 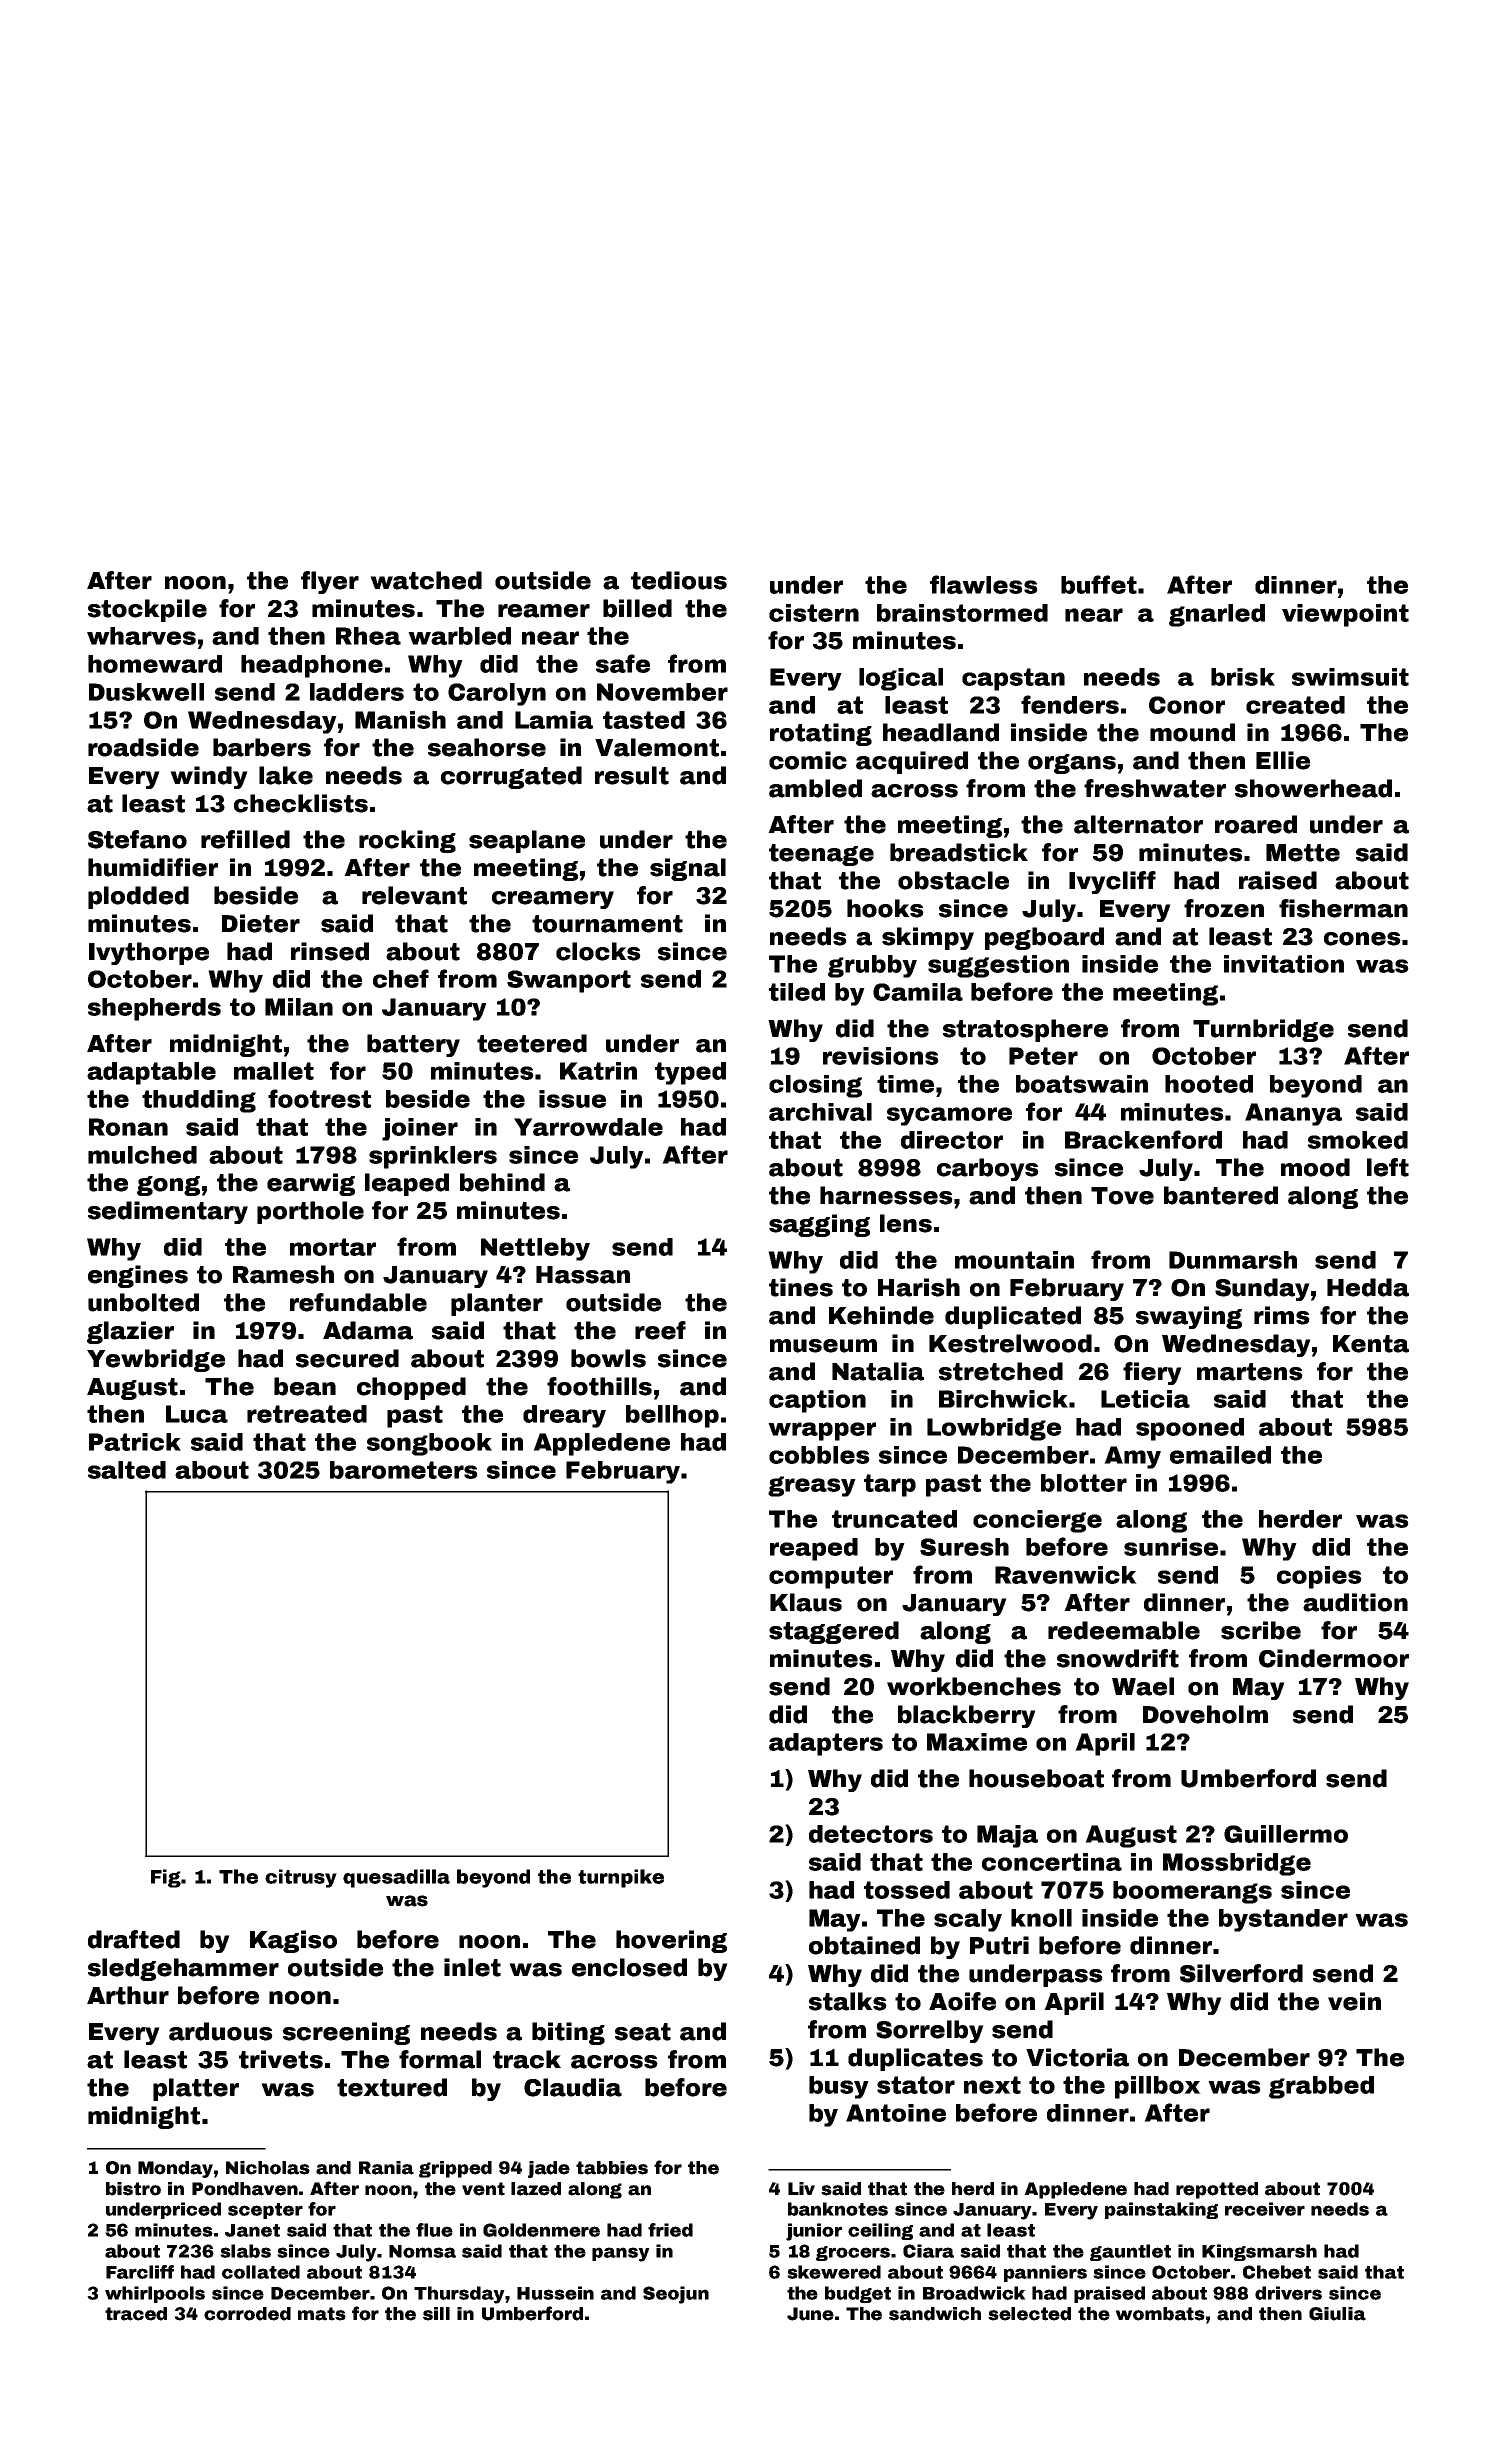 What do you see at coordinates (1160, 2314) in the document?
I see `wombats` at bounding box center [1160, 2314].
